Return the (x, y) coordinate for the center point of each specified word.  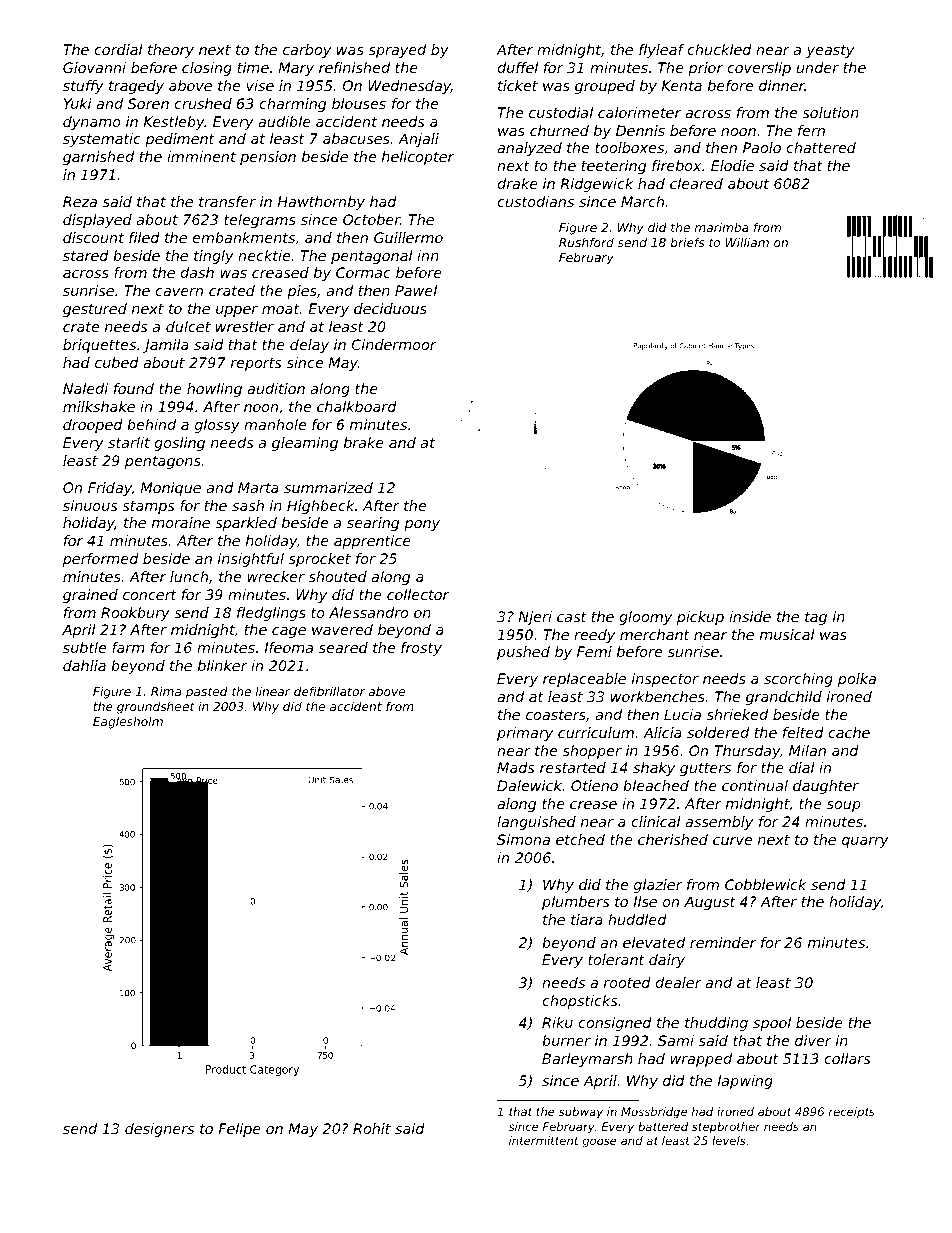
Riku (557, 1022)
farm (128, 647)
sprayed (397, 51)
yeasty (830, 51)
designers (159, 1130)
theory (171, 51)
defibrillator (329, 691)
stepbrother (726, 1127)
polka (857, 680)
